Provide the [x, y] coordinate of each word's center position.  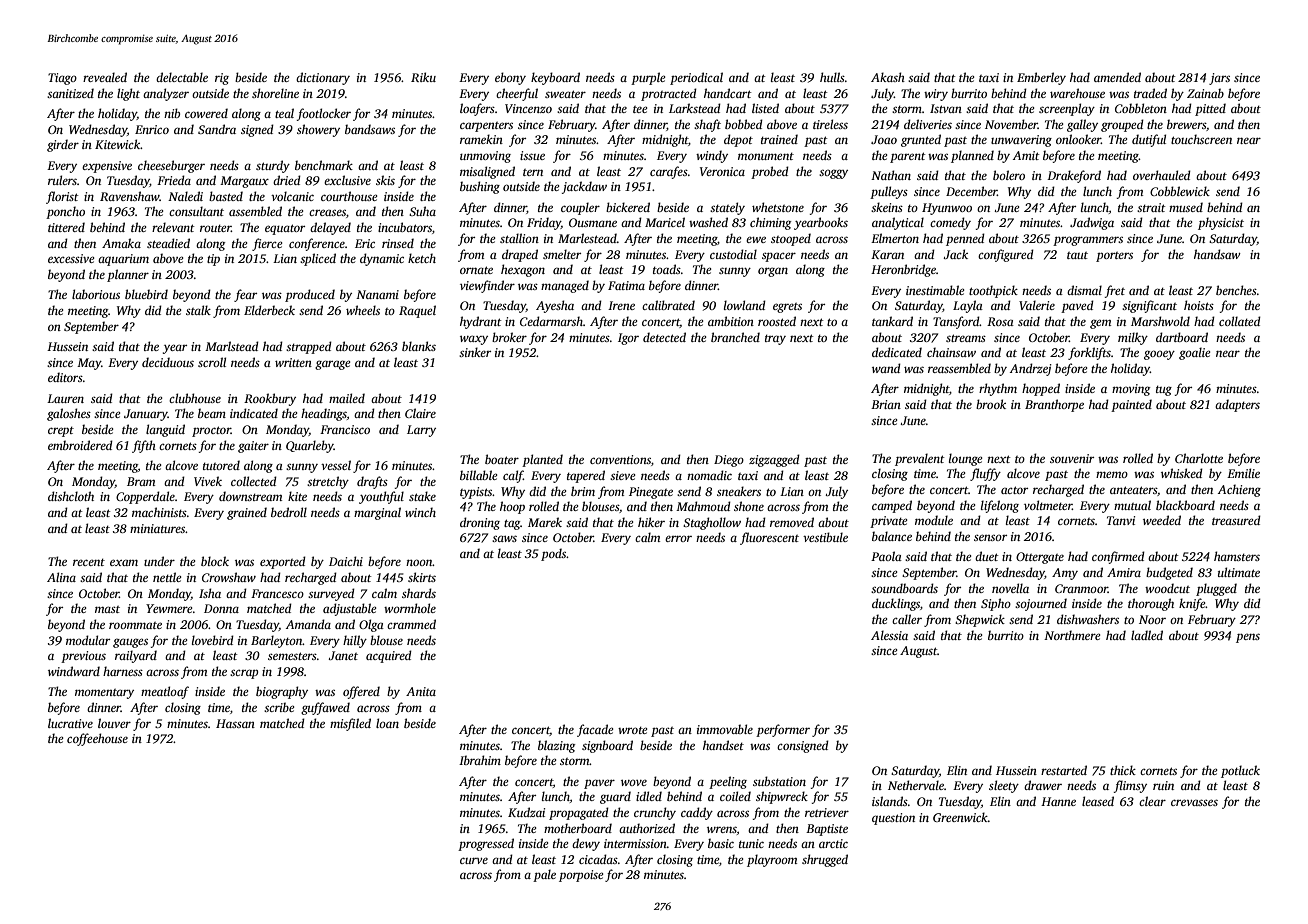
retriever [827, 812]
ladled [1147, 635]
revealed [105, 77]
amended [1117, 77]
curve [474, 860]
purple [648, 78]
